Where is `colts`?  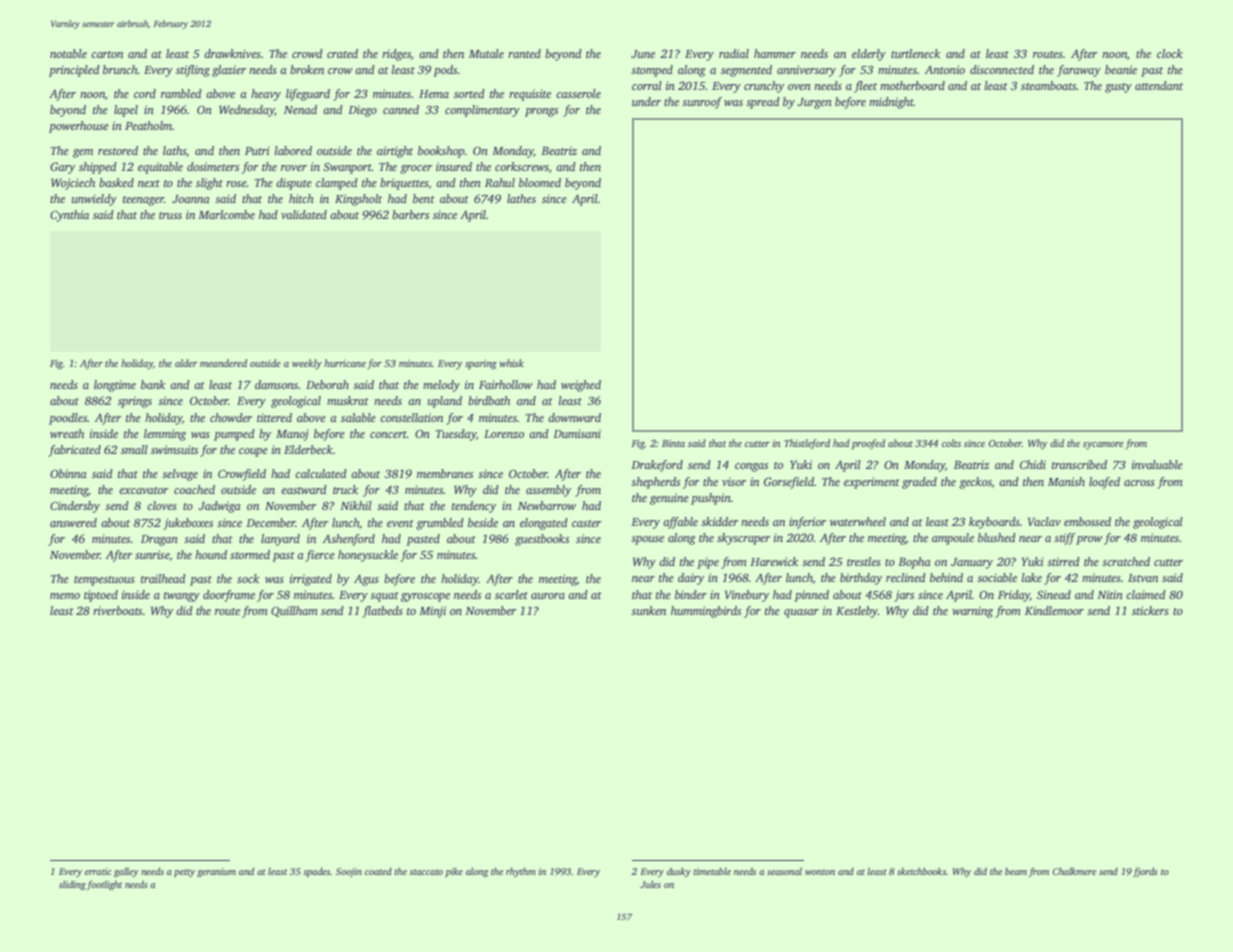
colts is located at coordinates (951, 443).
